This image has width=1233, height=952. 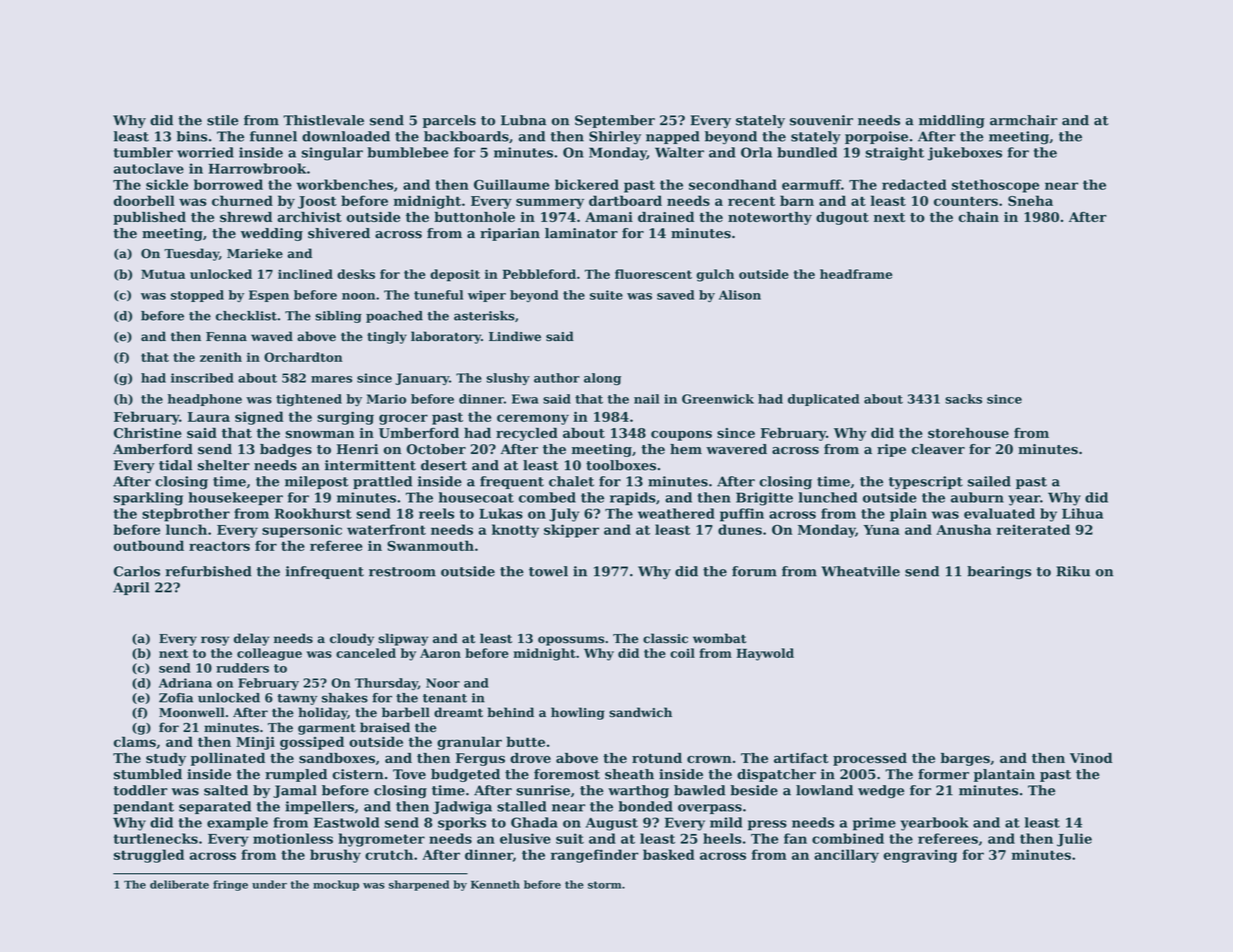 I want to click on restroom, so click(x=402, y=572).
